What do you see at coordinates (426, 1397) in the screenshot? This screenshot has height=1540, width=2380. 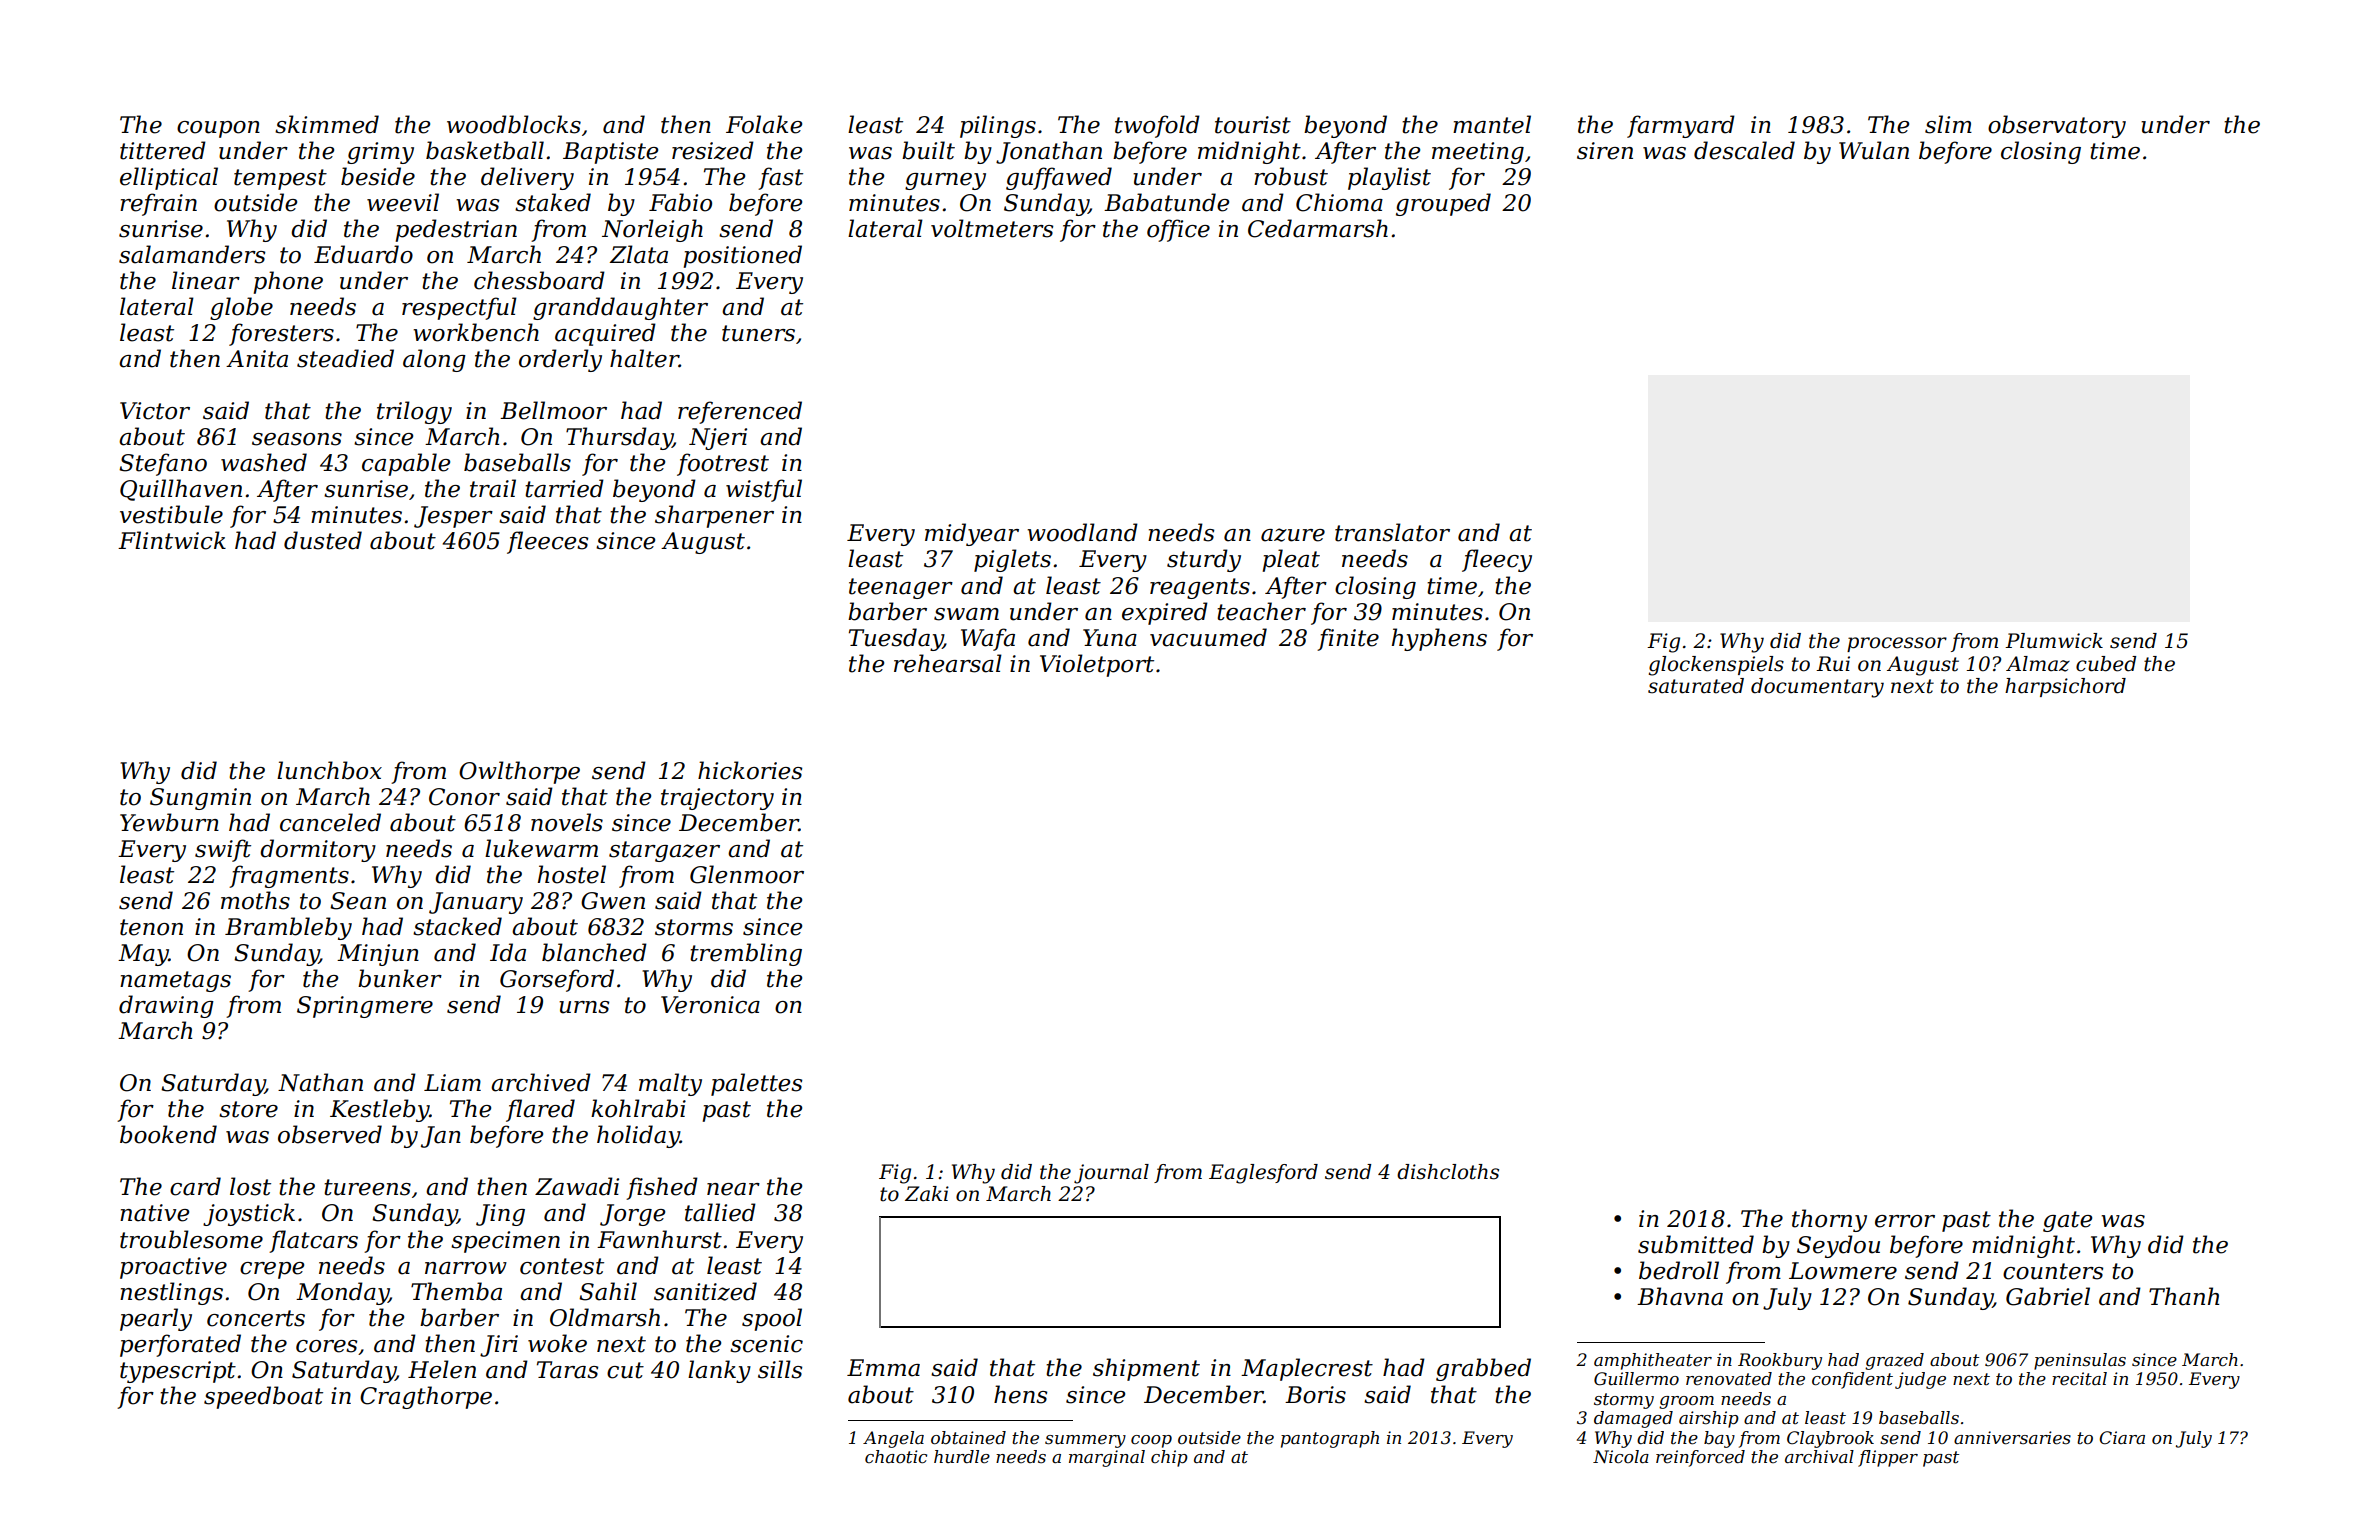 I see `Cragthorpe` at bounding box center [426, 1397].
